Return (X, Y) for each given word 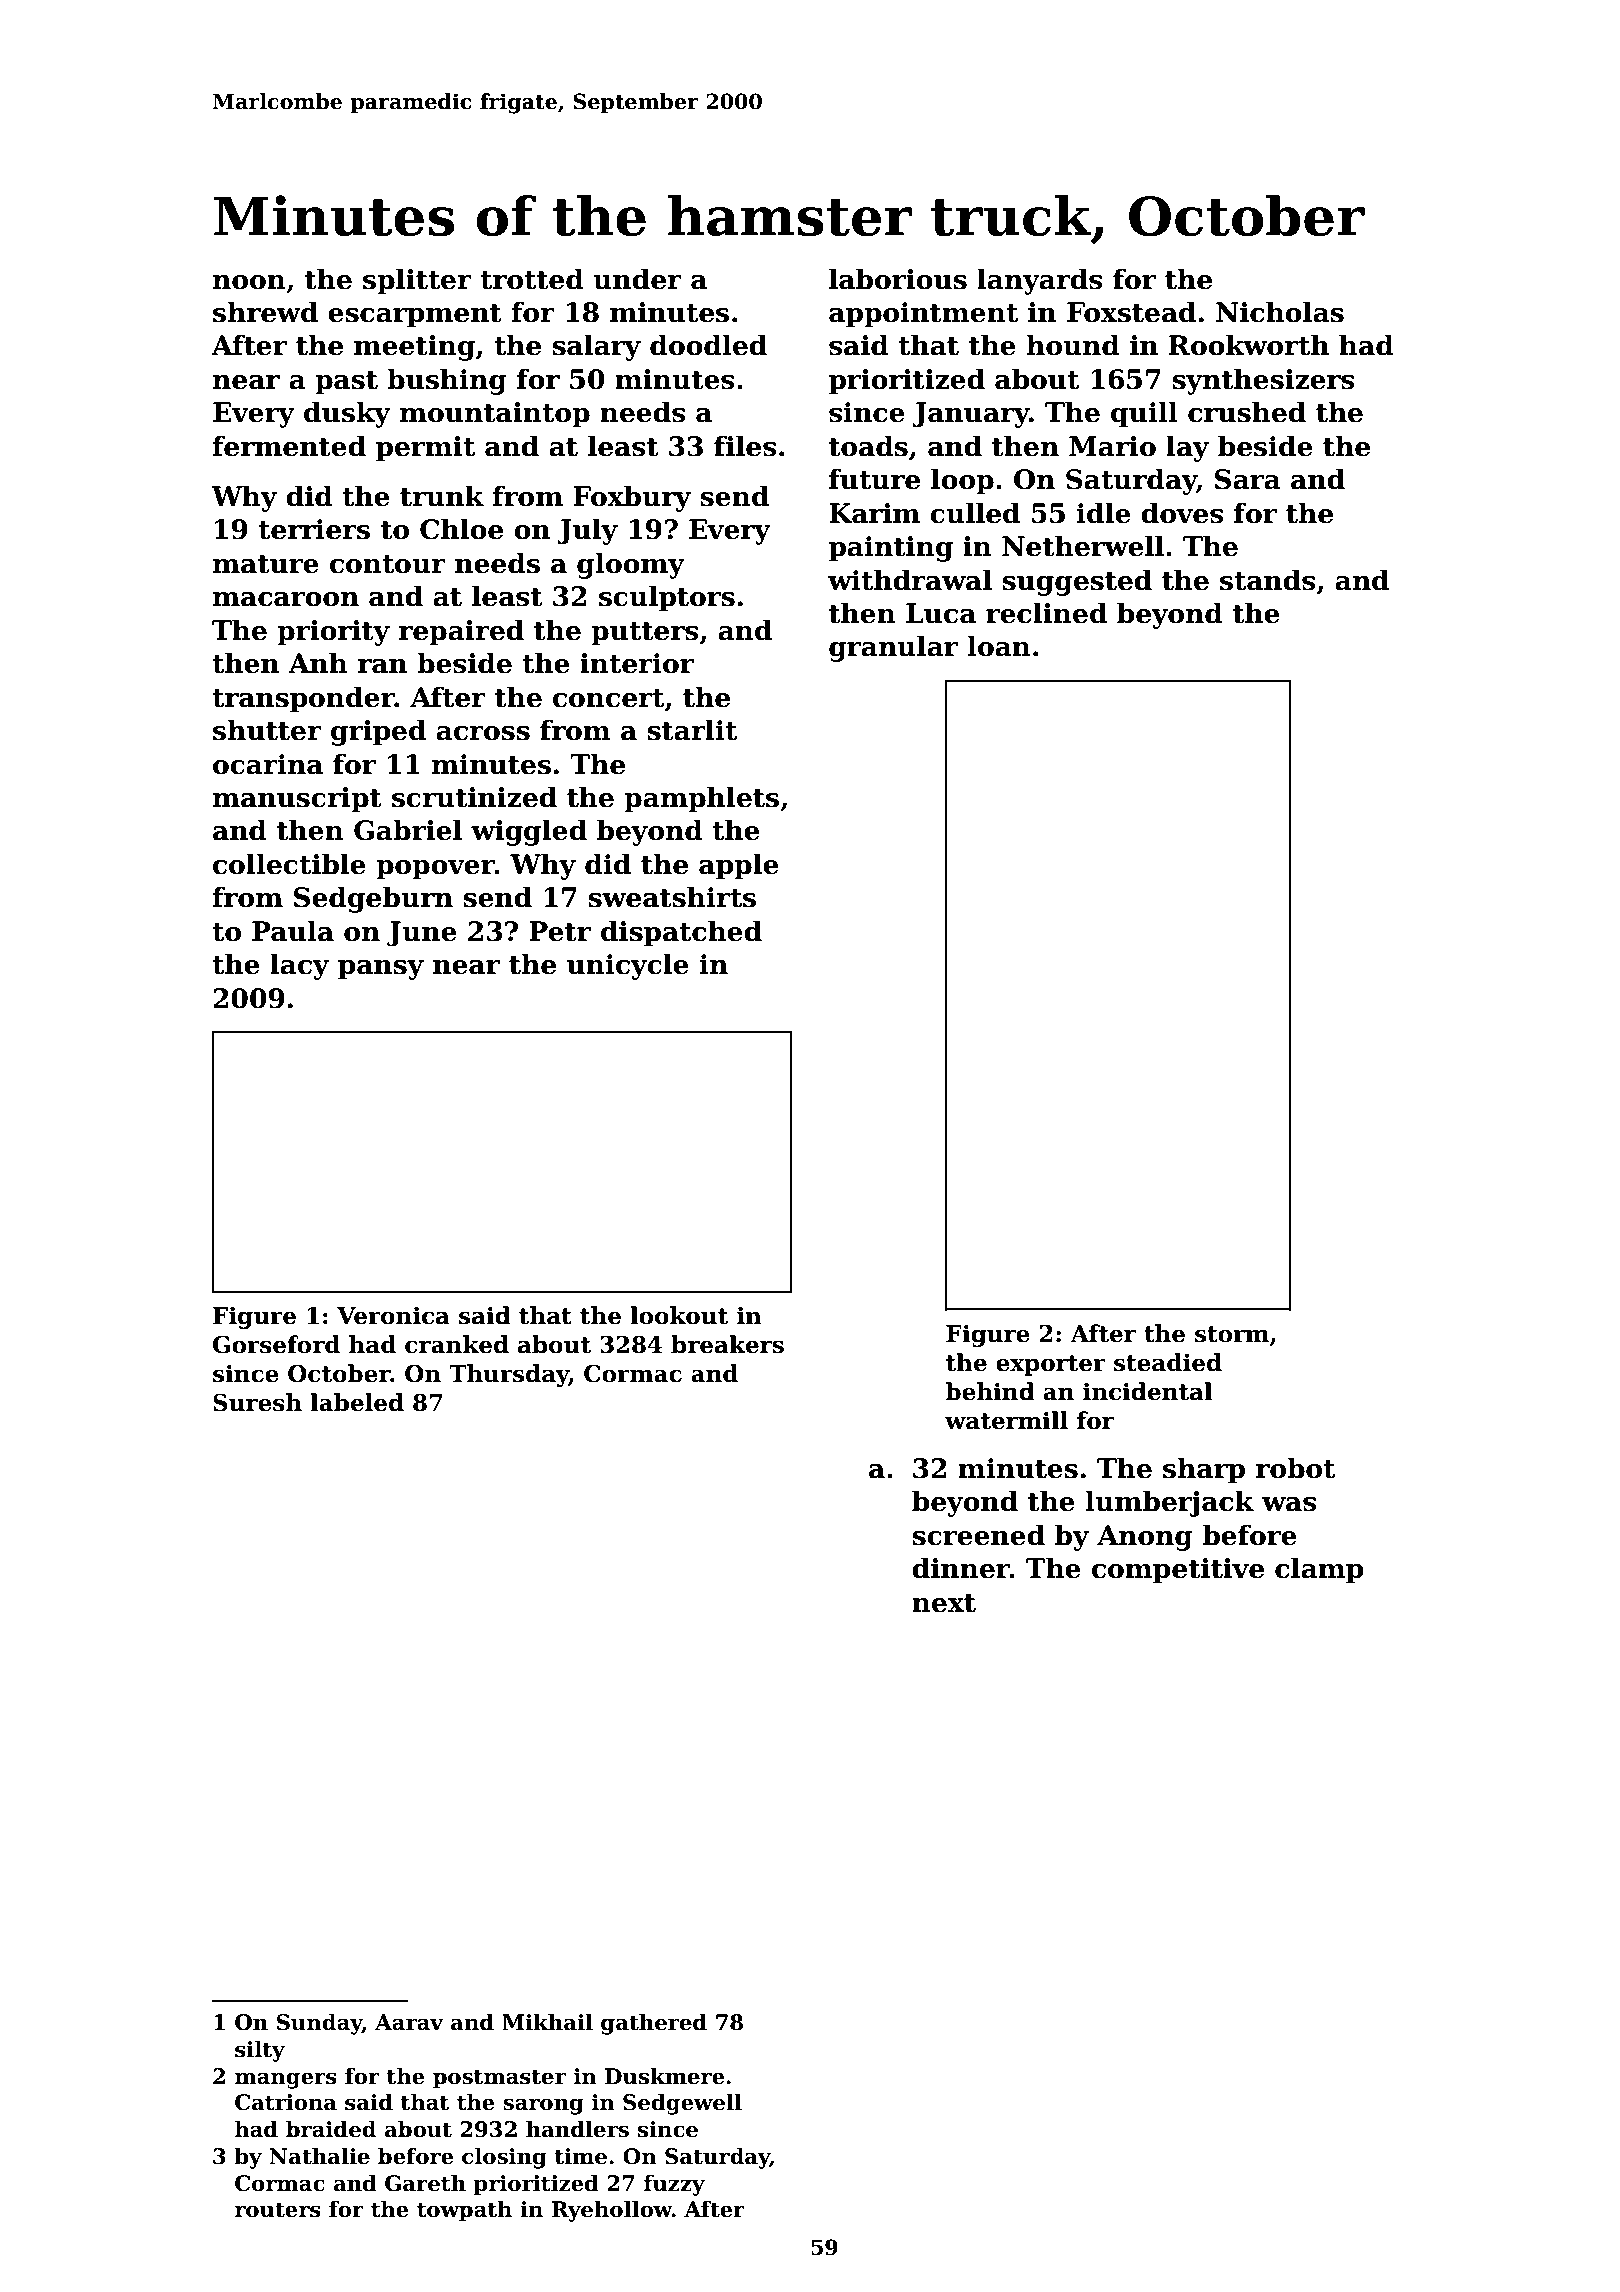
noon (249, 282)
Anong (1145, 1538)
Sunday (319, 2024)
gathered (654, 2024)
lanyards (1039, 281)
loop (962, 481)
